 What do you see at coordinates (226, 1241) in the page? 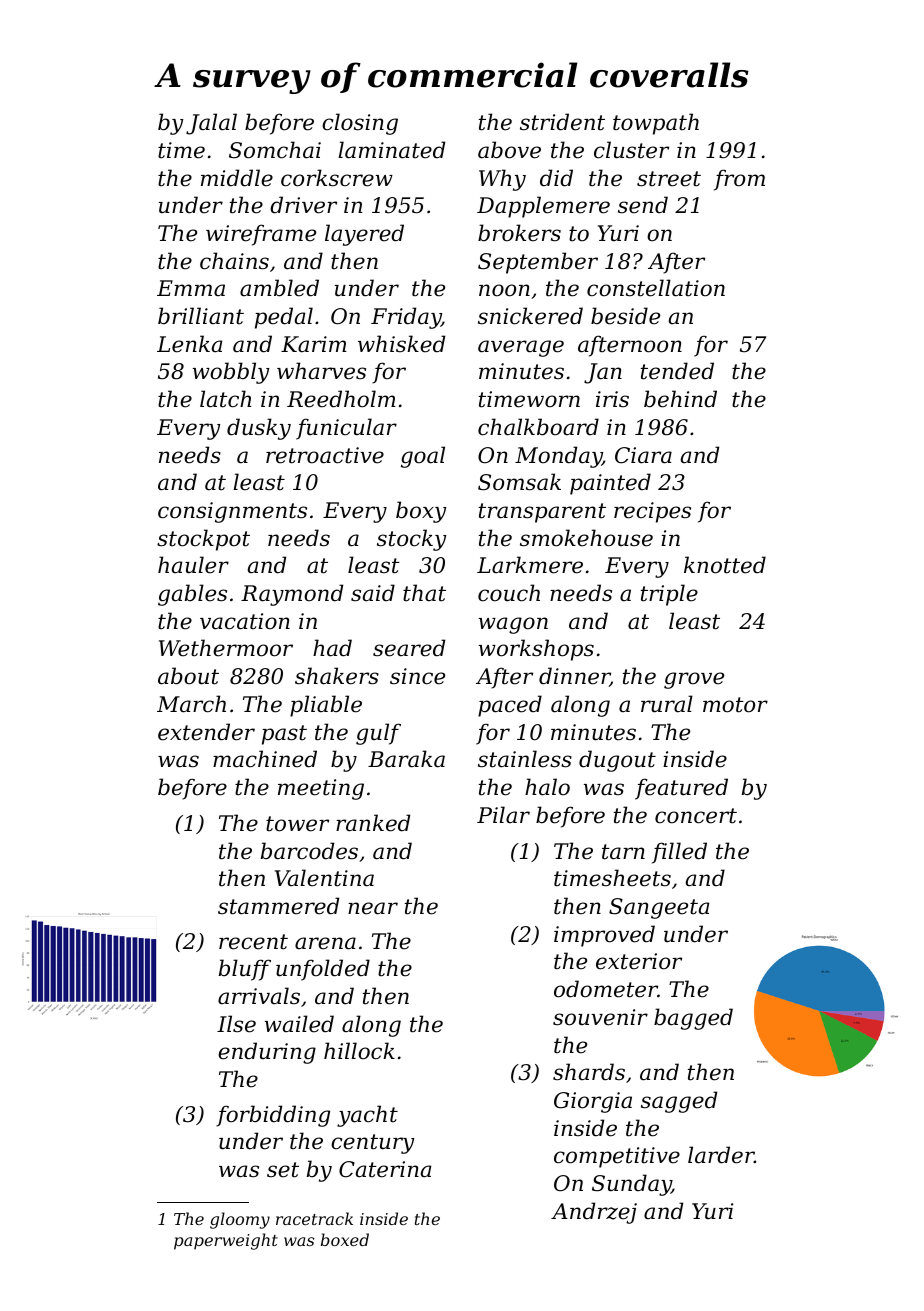
I see `paperweight` at bounding box center [226, 1241].
